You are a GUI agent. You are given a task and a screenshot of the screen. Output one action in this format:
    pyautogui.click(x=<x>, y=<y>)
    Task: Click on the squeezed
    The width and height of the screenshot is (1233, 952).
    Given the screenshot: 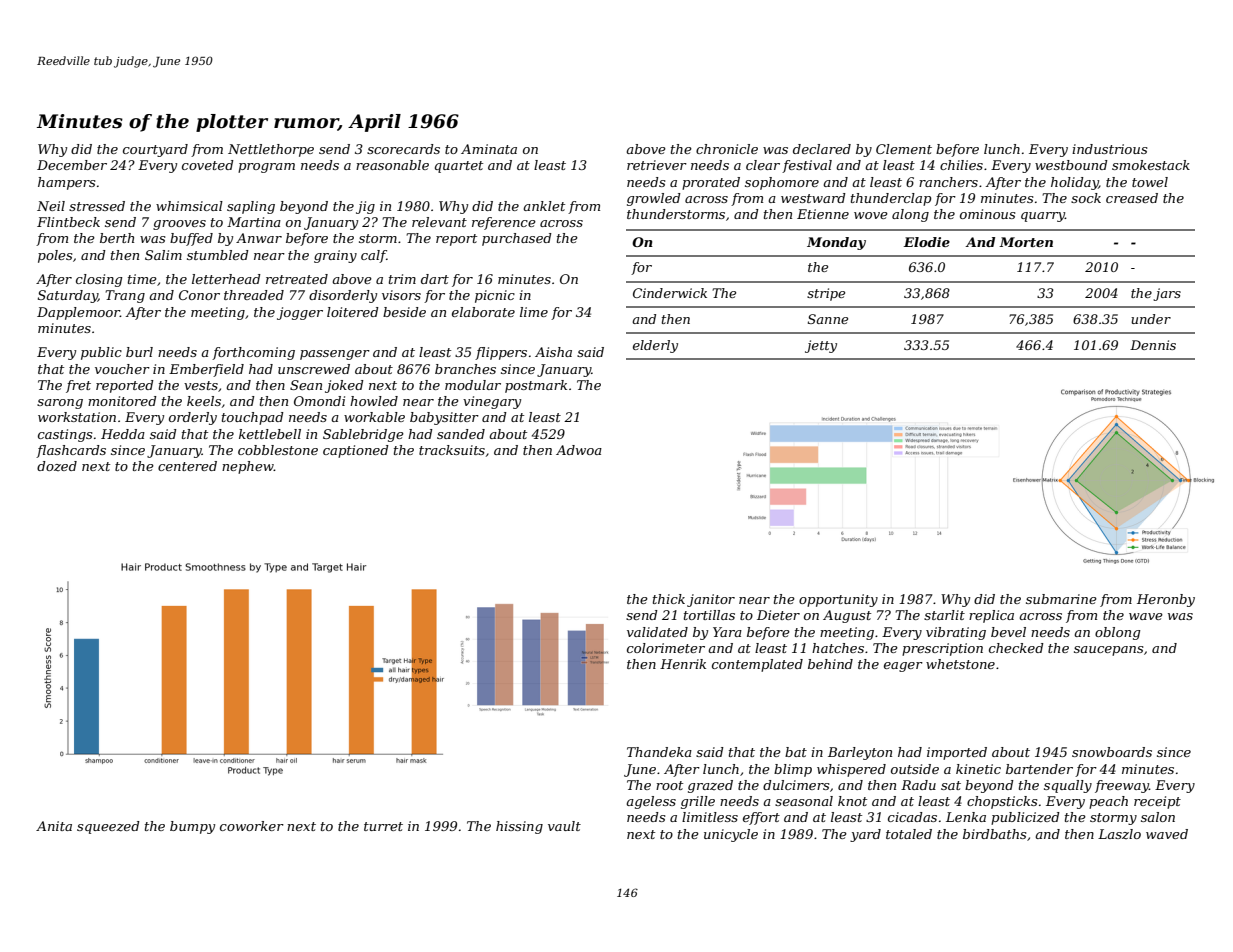 What is the action you would take?
    pyautogui.click(x=108, y=827)
